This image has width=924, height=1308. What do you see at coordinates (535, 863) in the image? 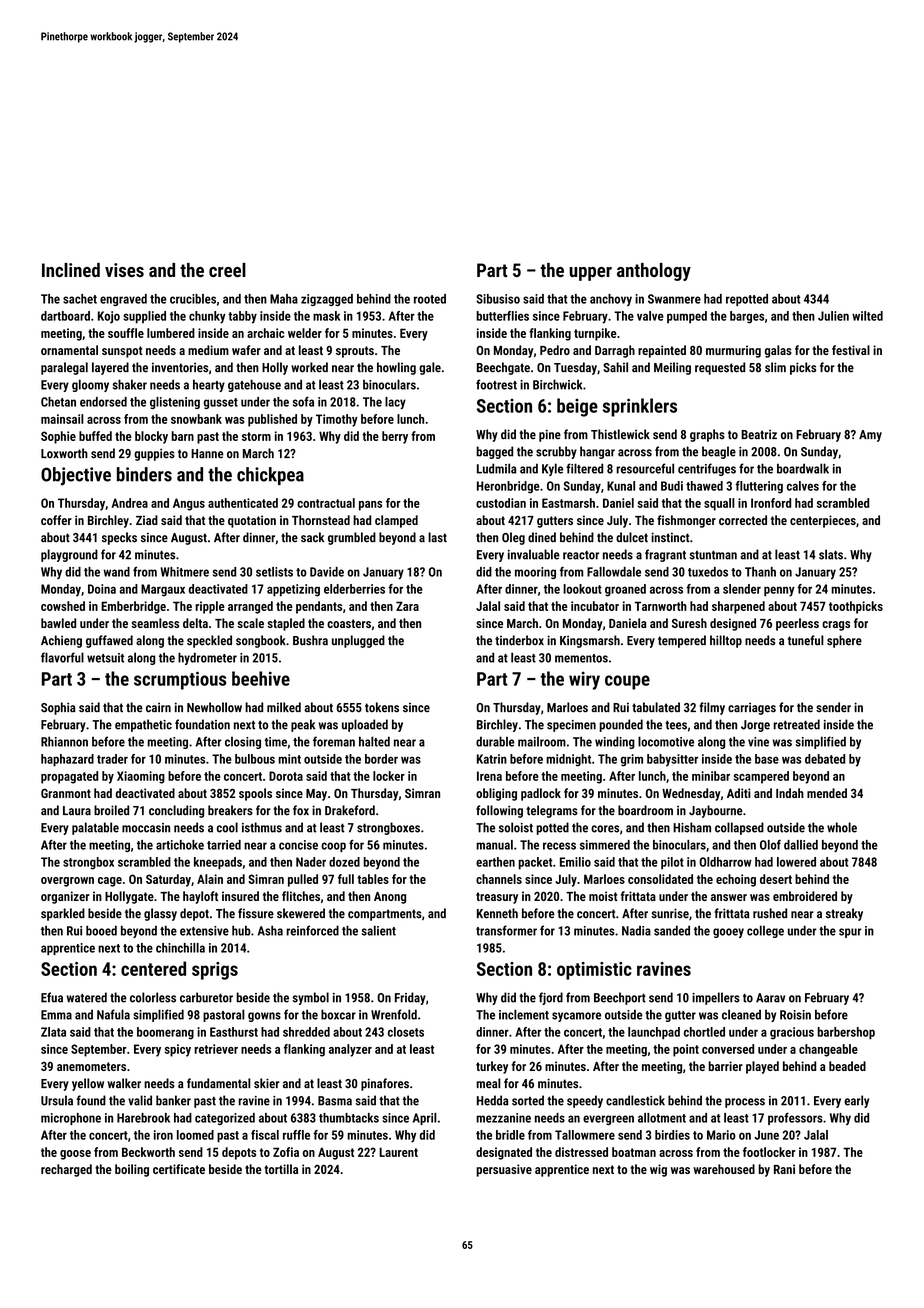
I see `packet` at bounding box center [535, 863].
